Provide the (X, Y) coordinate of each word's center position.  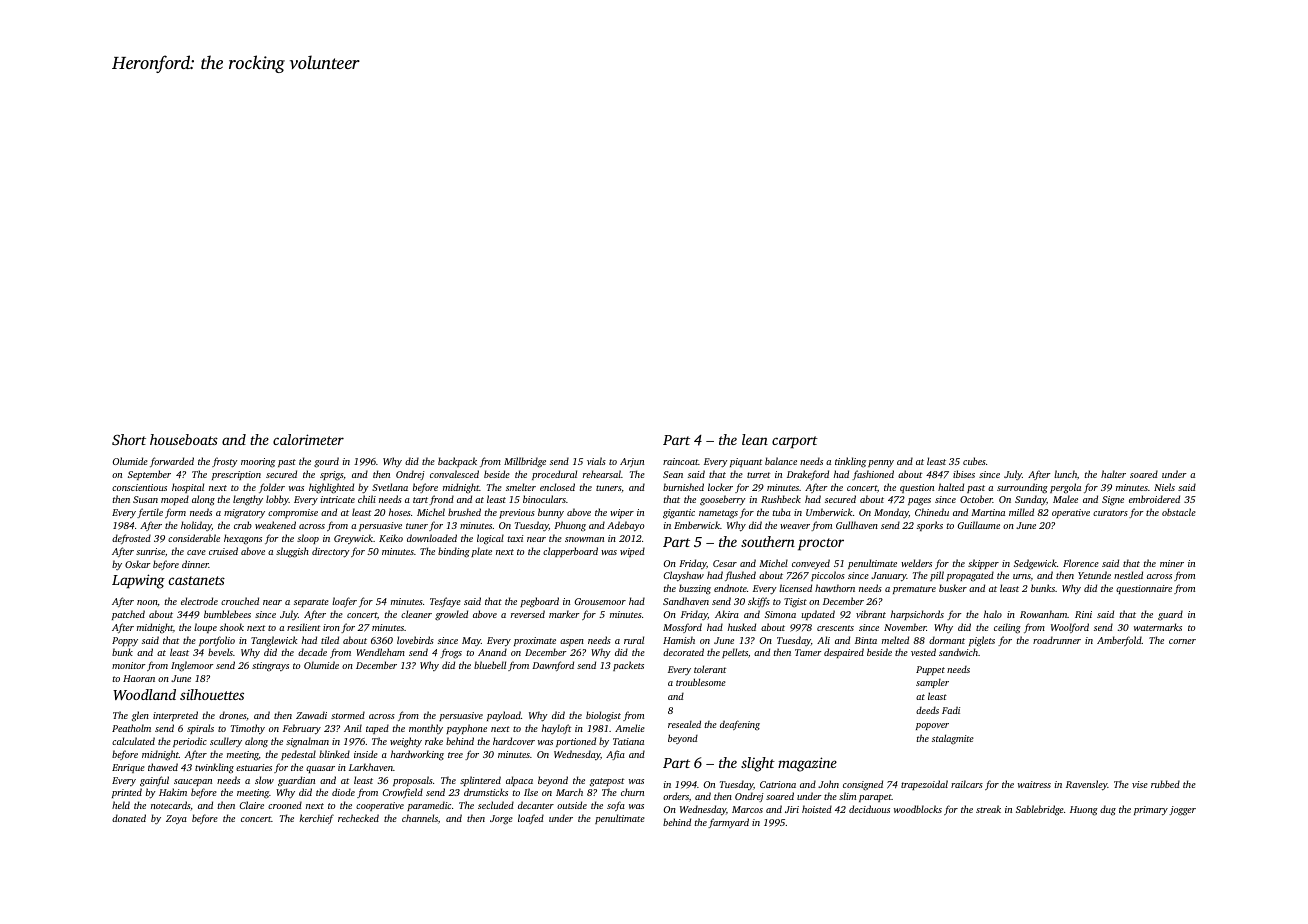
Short (129, 439)
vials (596, 461)
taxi (515, 538)
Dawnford (553, 666)
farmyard (728, 823)
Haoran (139, 678)
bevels (220, 652)
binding (454, 552)
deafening (740, 725)
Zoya (176, 819)
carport (795, 442)
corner (1182, 641)
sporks (930, 526)
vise (1140, 784)
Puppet (930, 670)
